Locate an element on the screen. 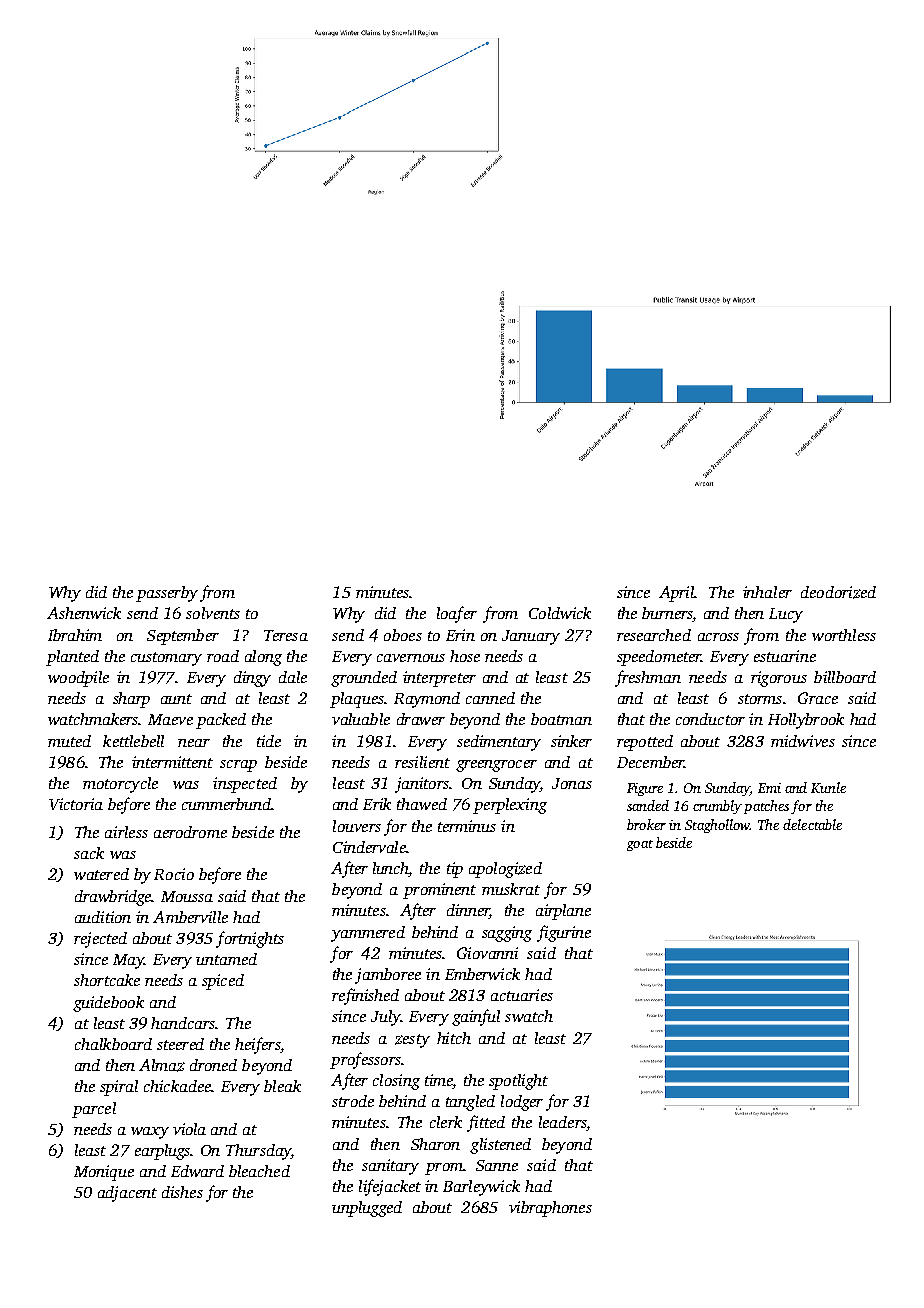 The width and height of the screenshot is (924, 1308). vibraphones is located at coordinates (550, 1209).
